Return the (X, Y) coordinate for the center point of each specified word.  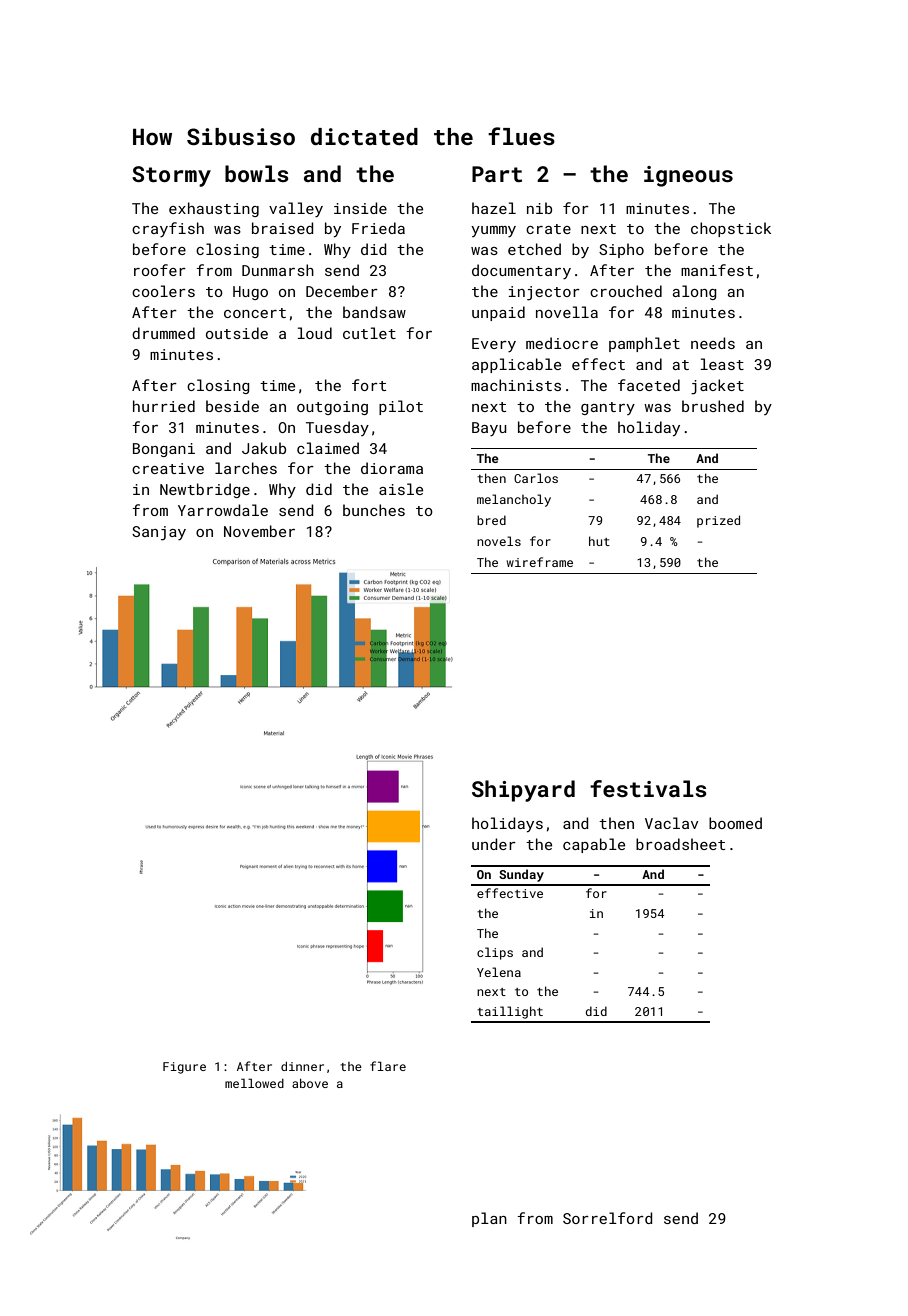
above (310, 1083)
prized (718, 521)
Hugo (250, 293)
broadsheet (680, 844)
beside (232, 406)
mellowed (254, 1083)
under (494, 844)
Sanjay (159, 533)
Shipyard (523, 791)
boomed (735, 823)
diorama (392, 468)
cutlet (369, 333)
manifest (717, 270)
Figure (184, 1068)
